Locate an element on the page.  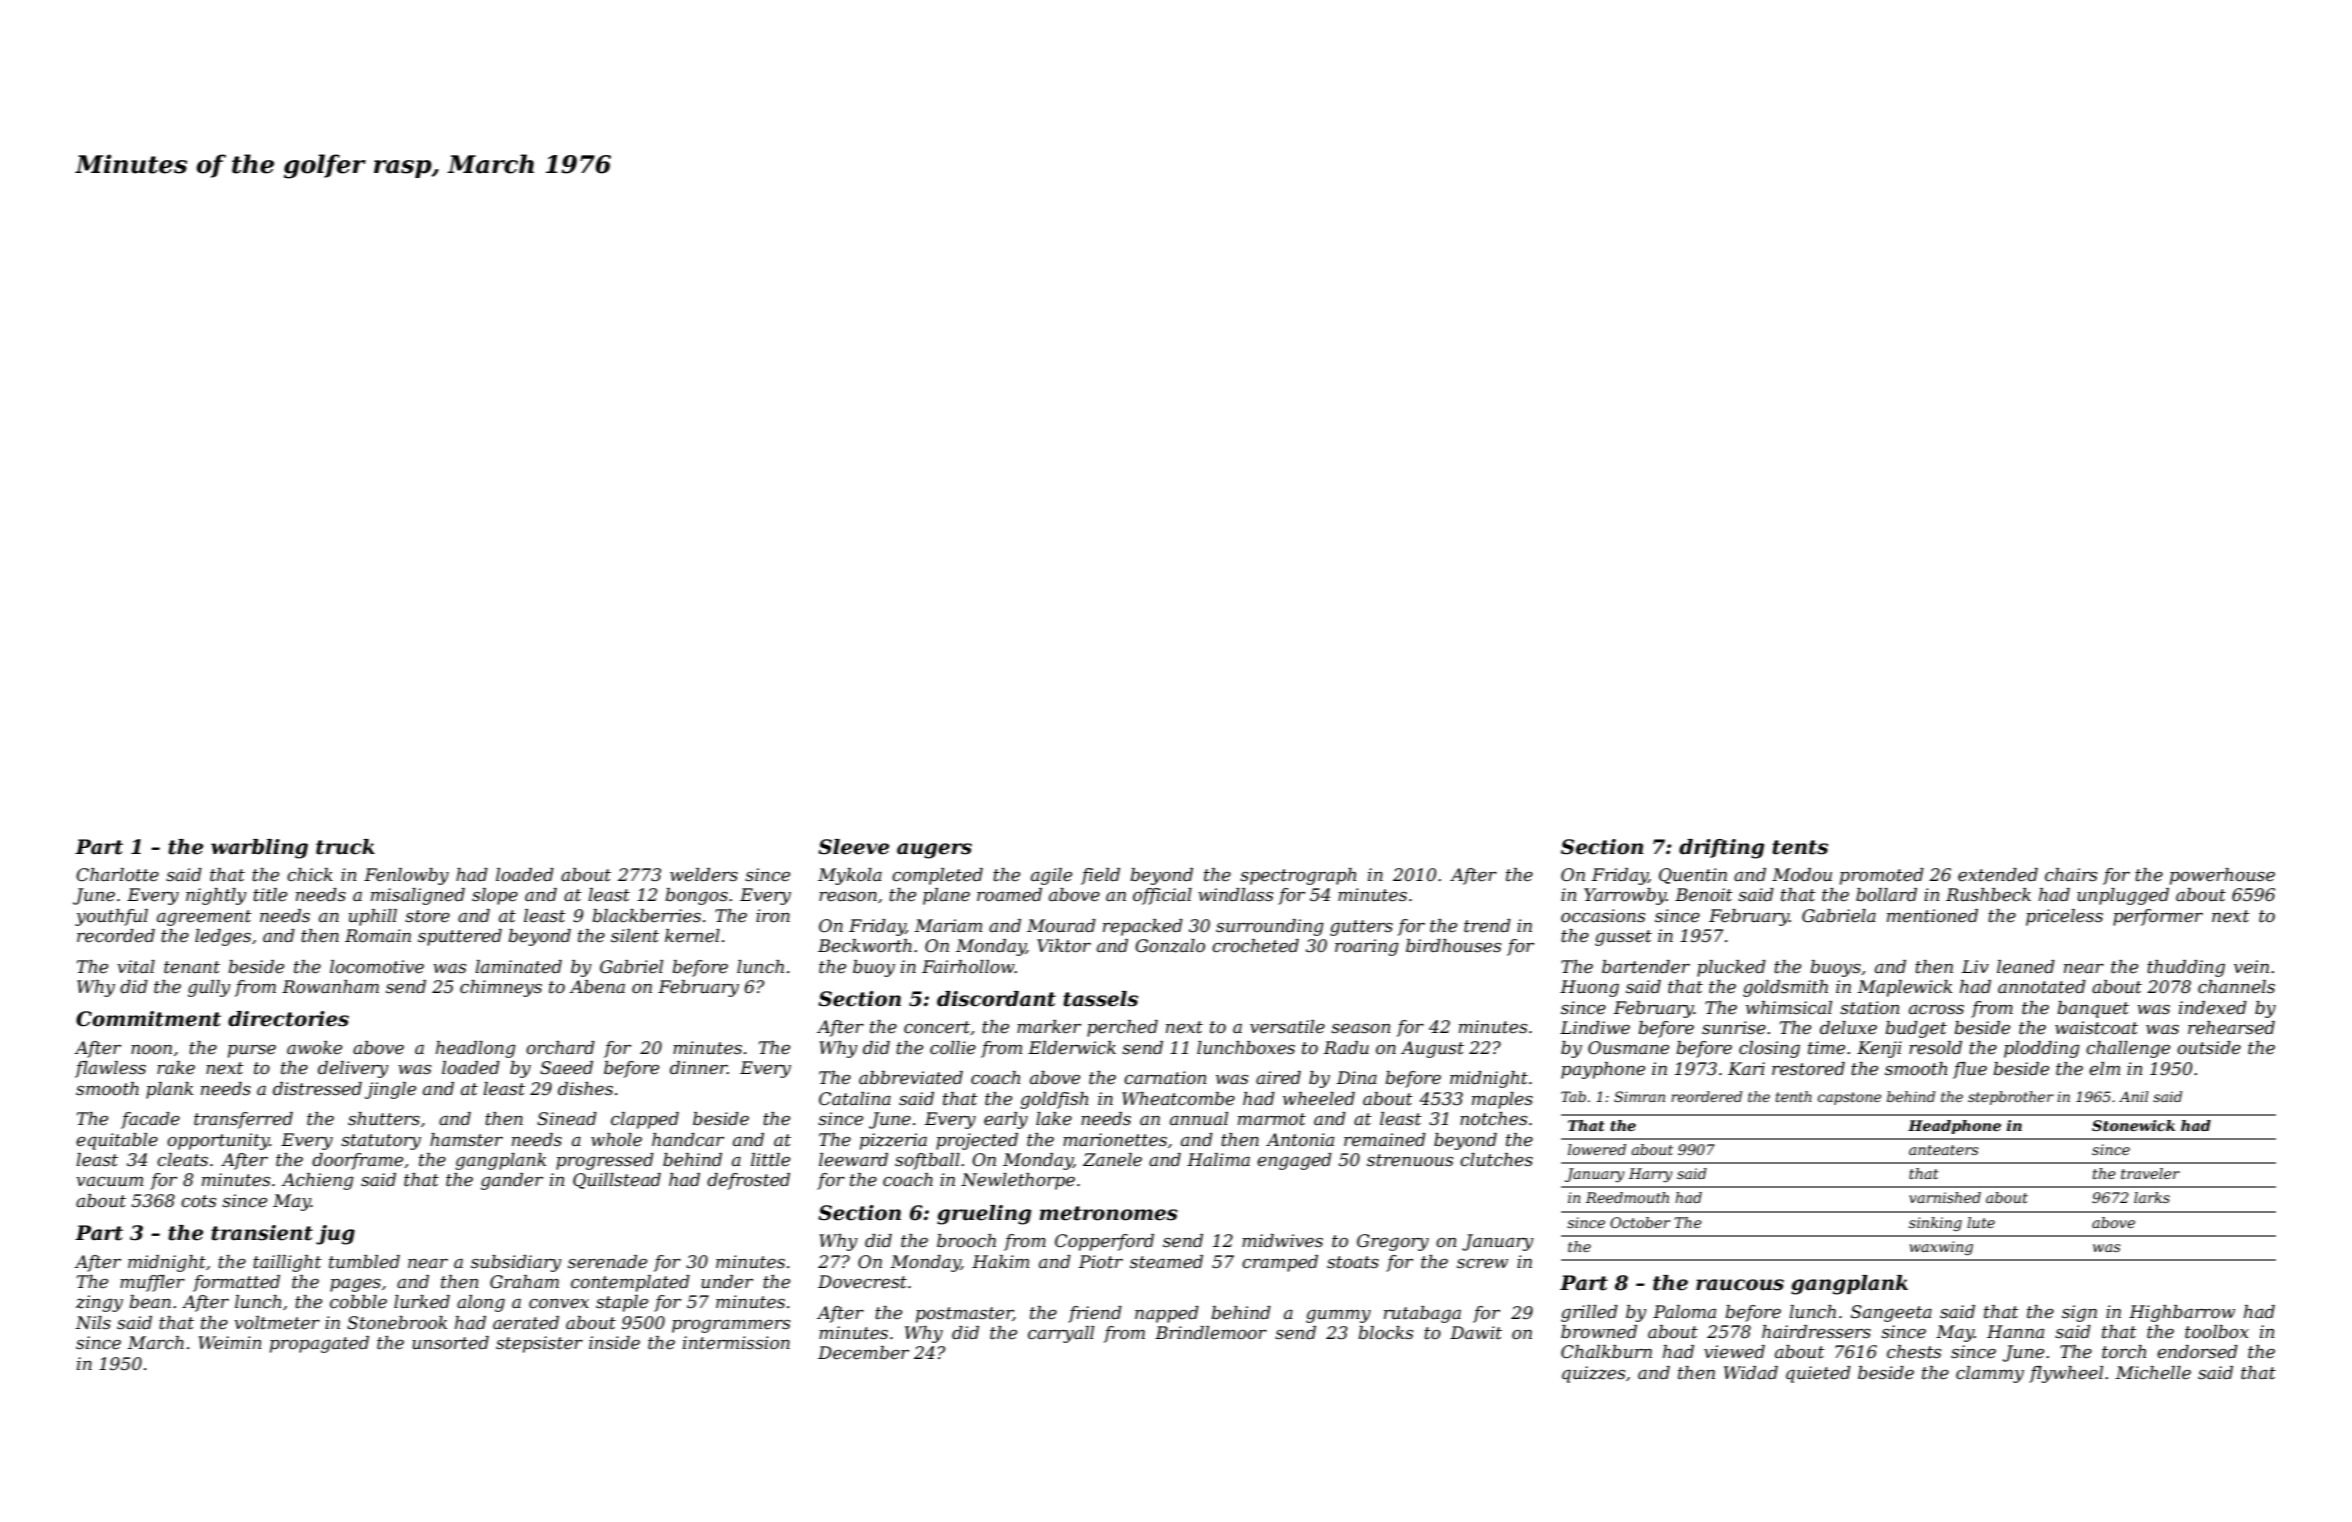
December is located at coordinates (863, 1353).
